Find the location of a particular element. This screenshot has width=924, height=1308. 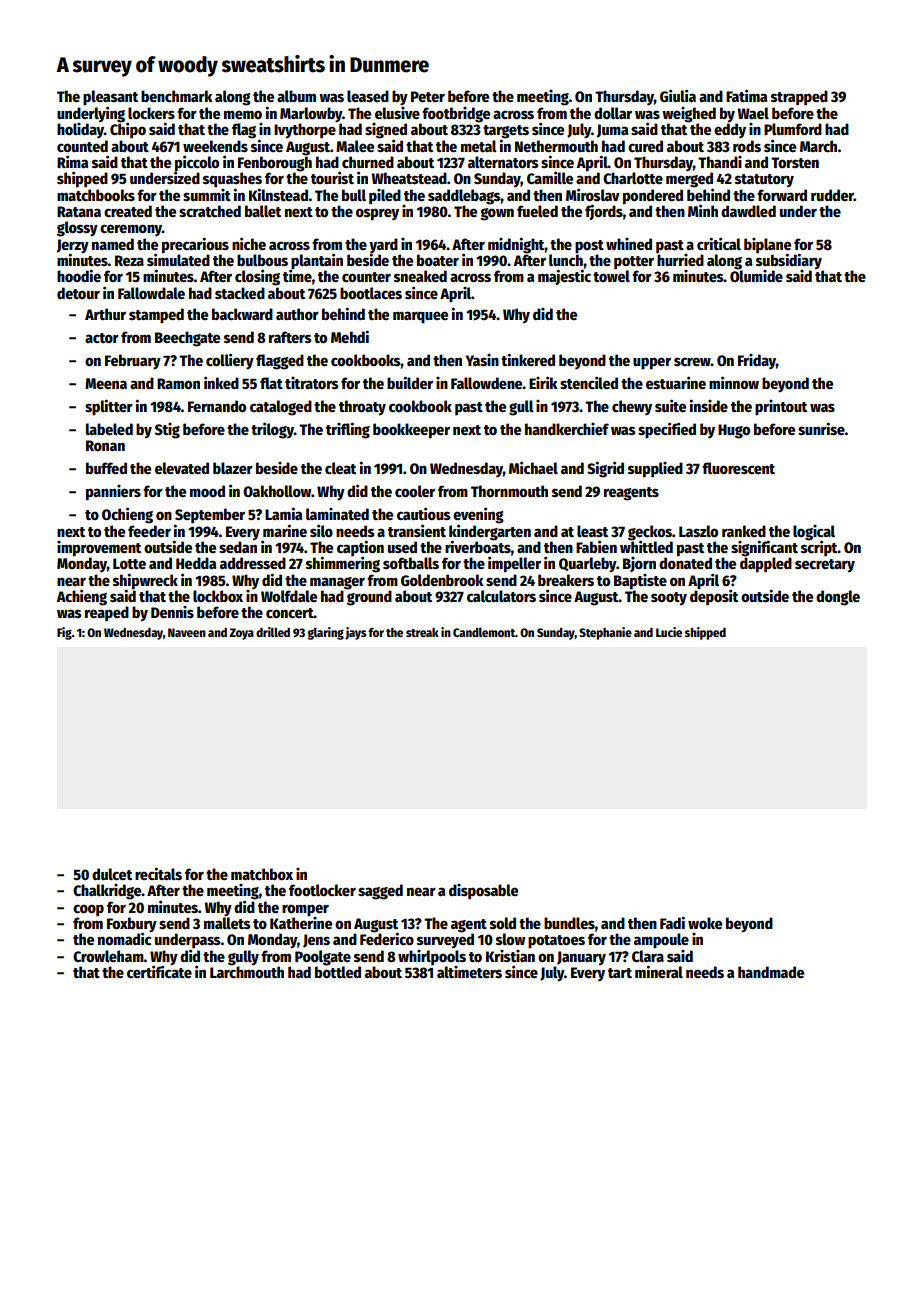

matchbox is located at coordinates (262, 874).
